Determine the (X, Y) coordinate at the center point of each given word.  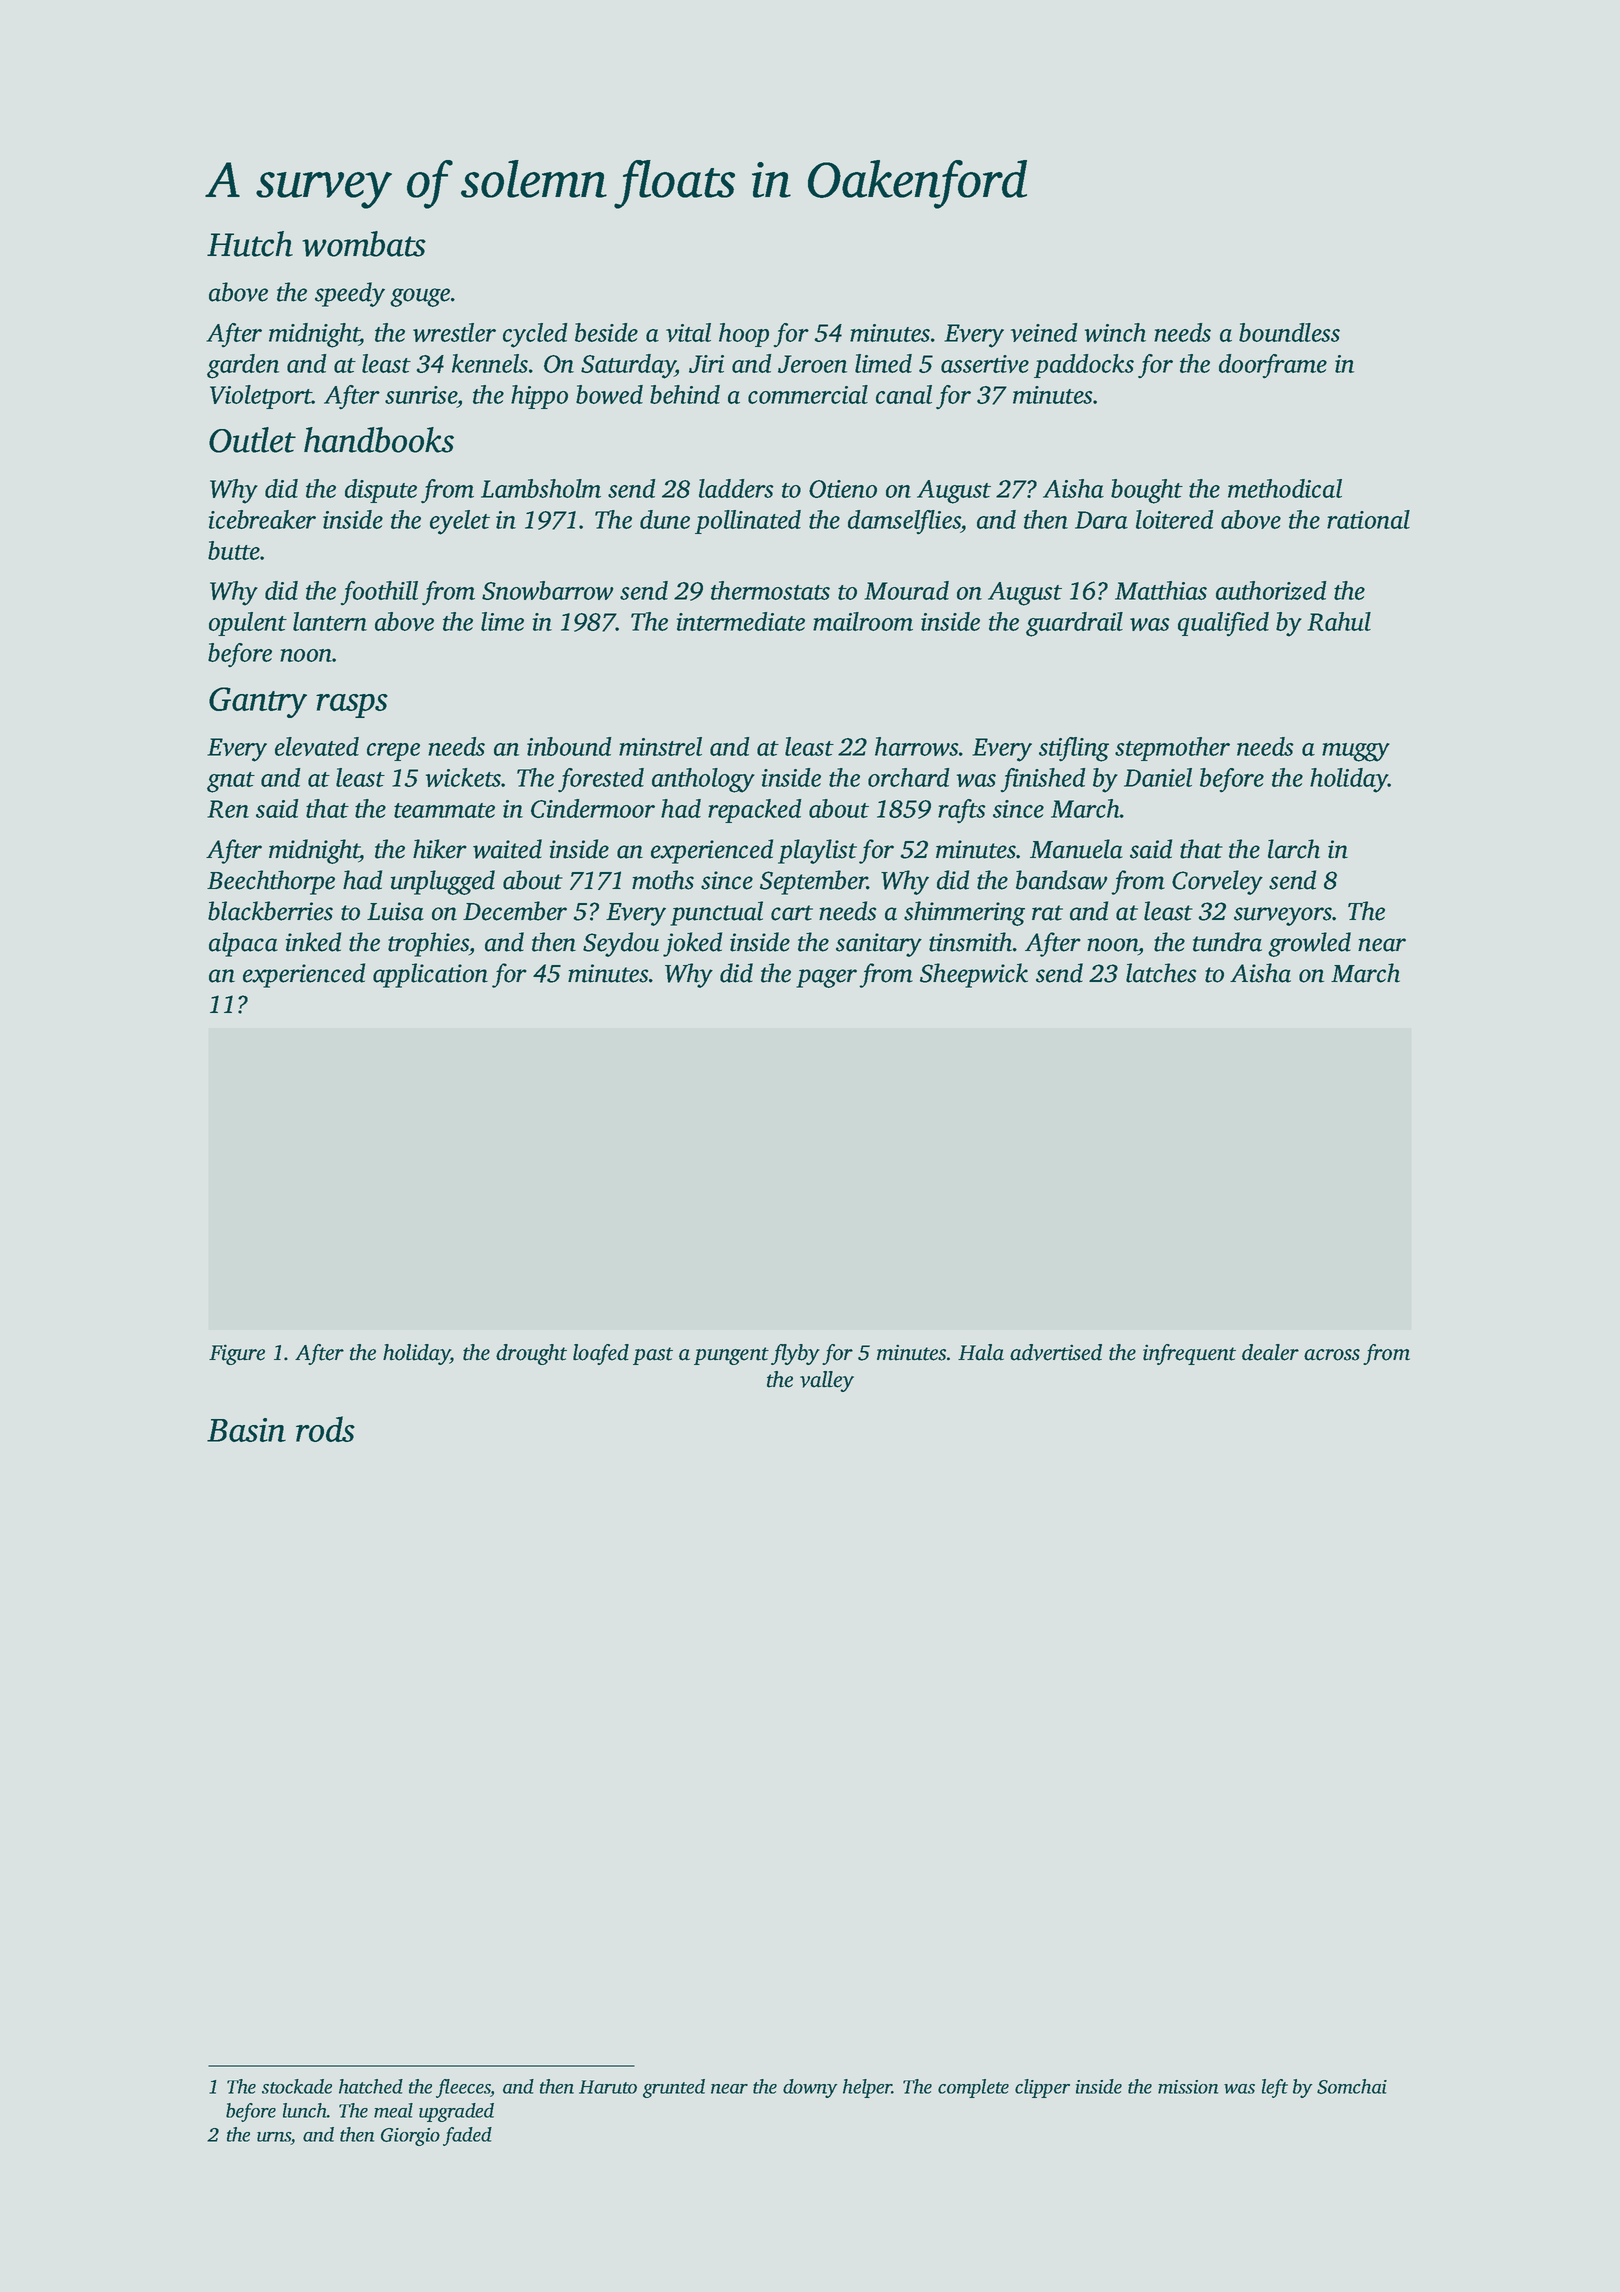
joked (692, 944)
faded (467, 2136)
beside (606, 332)
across (1332, 1355)
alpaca (243, 944)
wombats (364, 244)
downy (810, 2088)
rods (325, 1429)
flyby (795, 1354)
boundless (1289, 332)
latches (1161, 973)
